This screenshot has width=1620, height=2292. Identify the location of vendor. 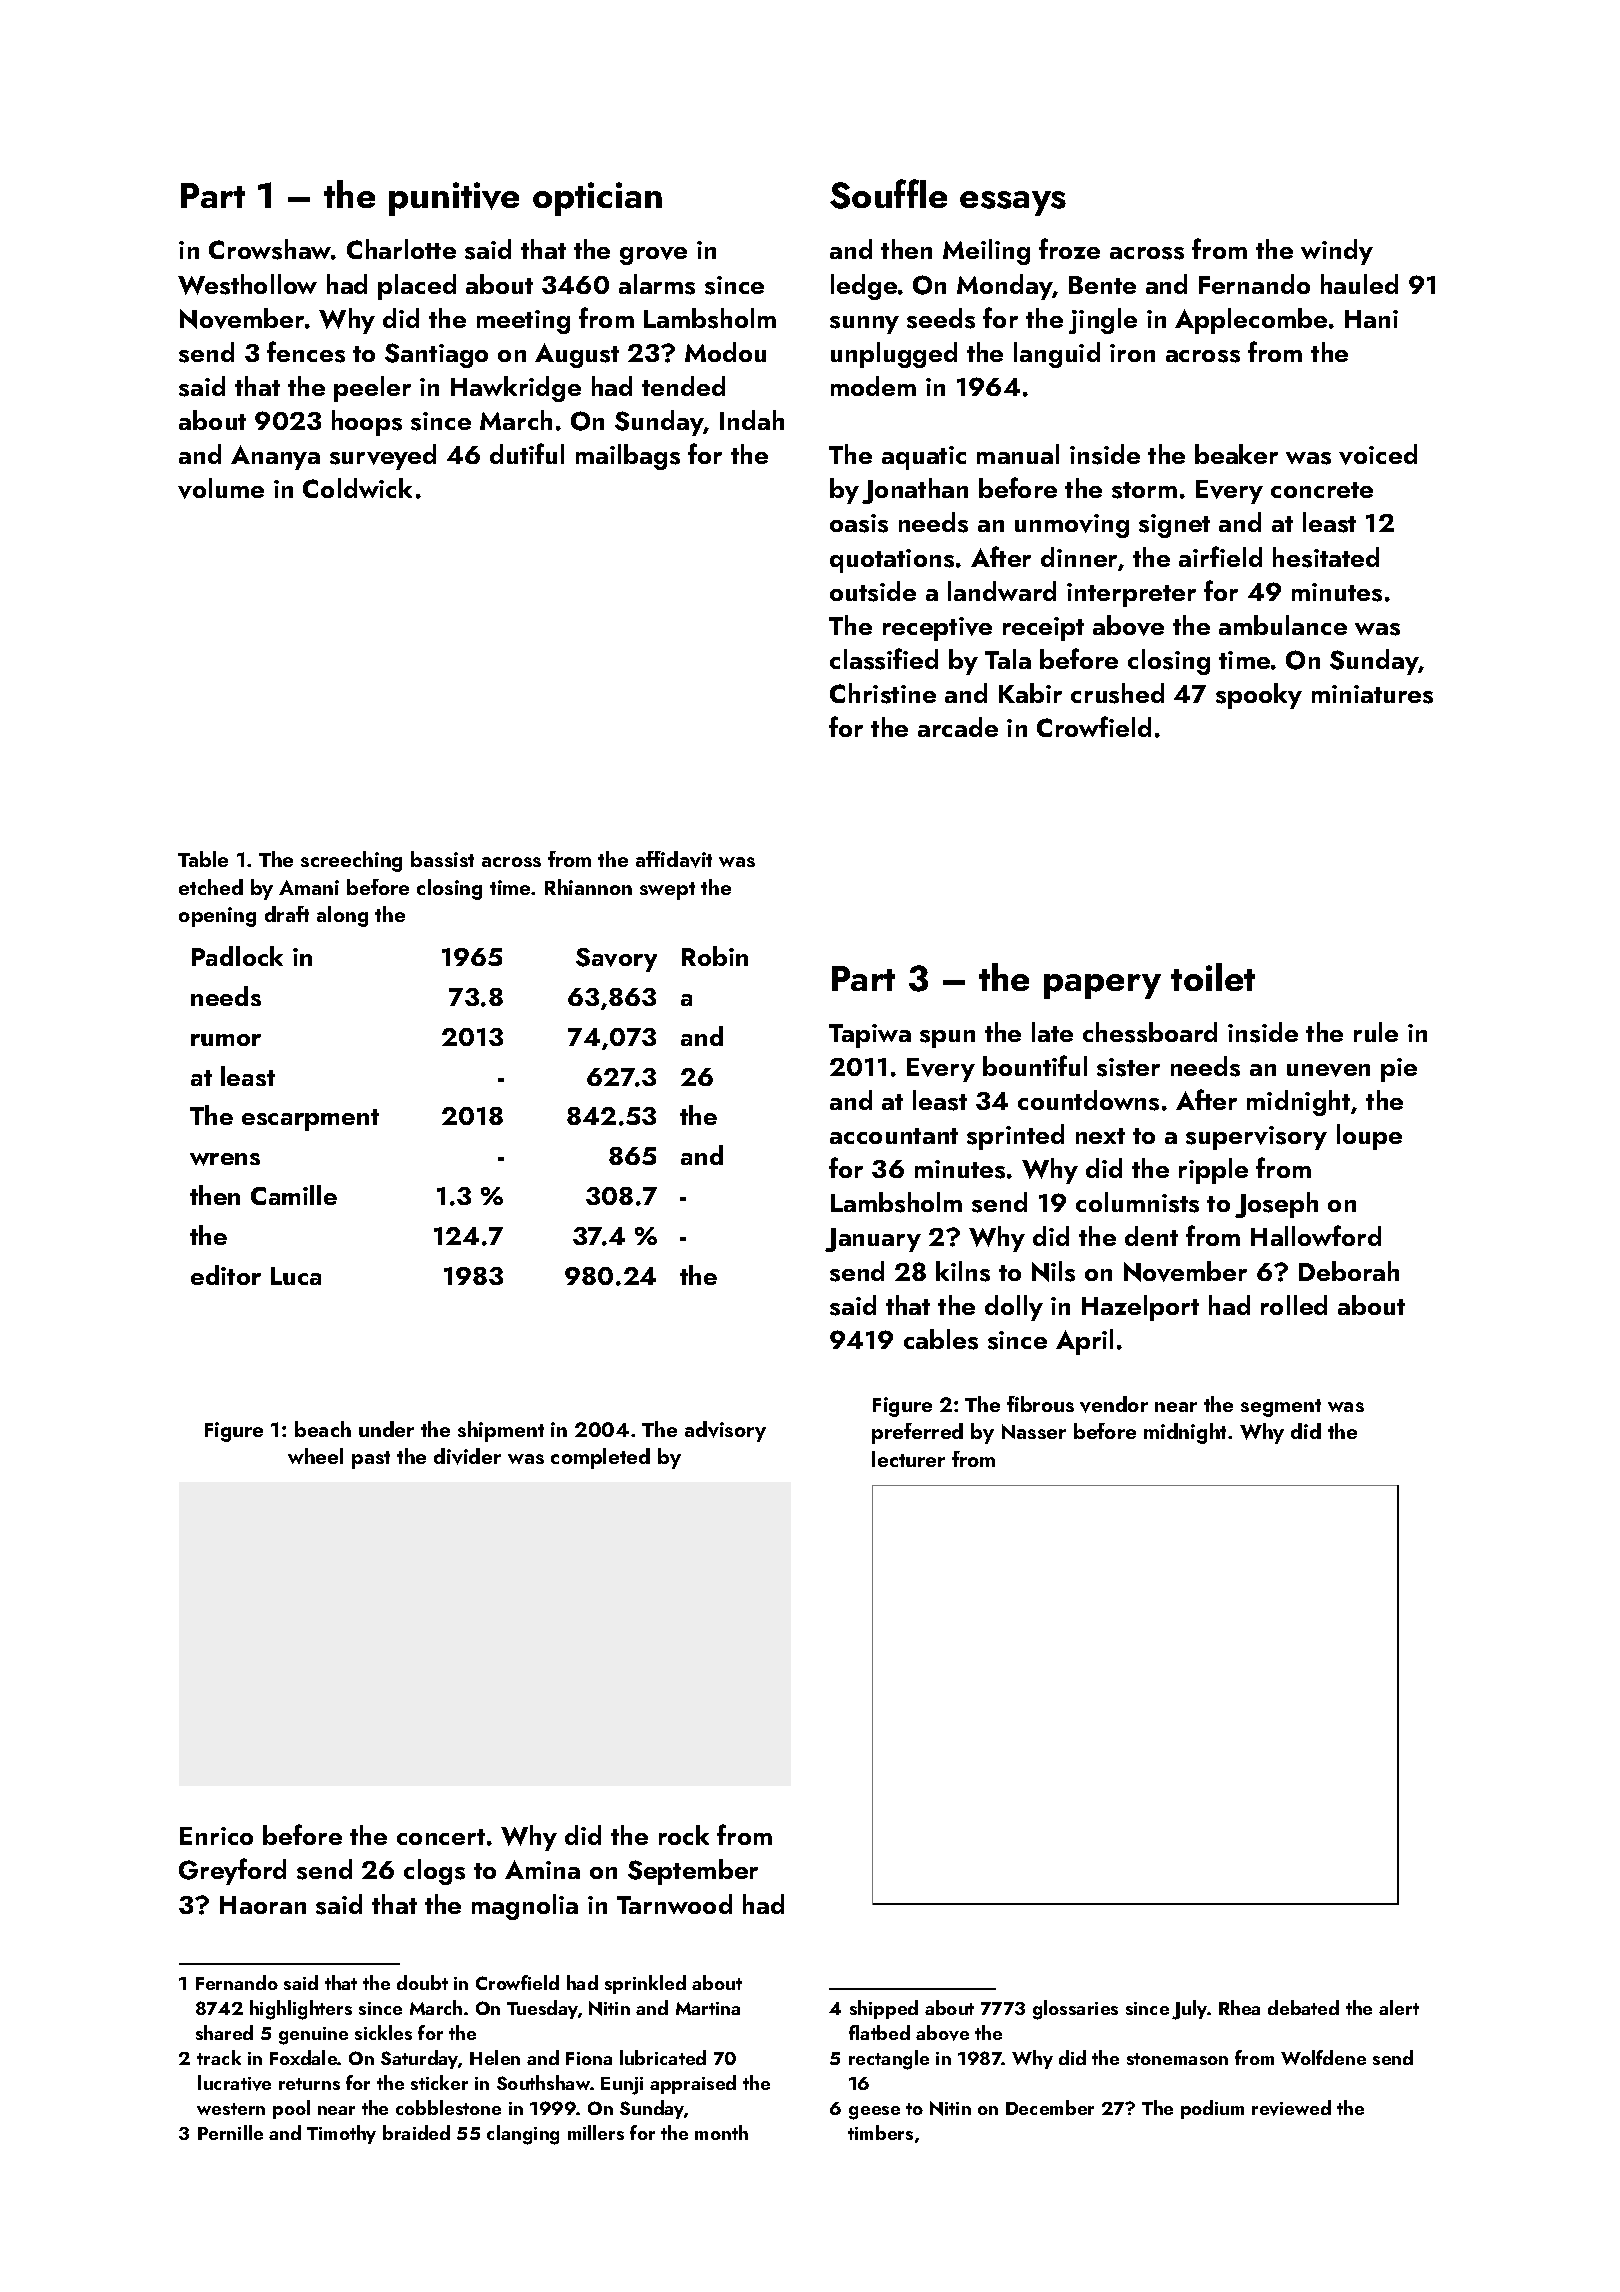
(1114, 1404).
